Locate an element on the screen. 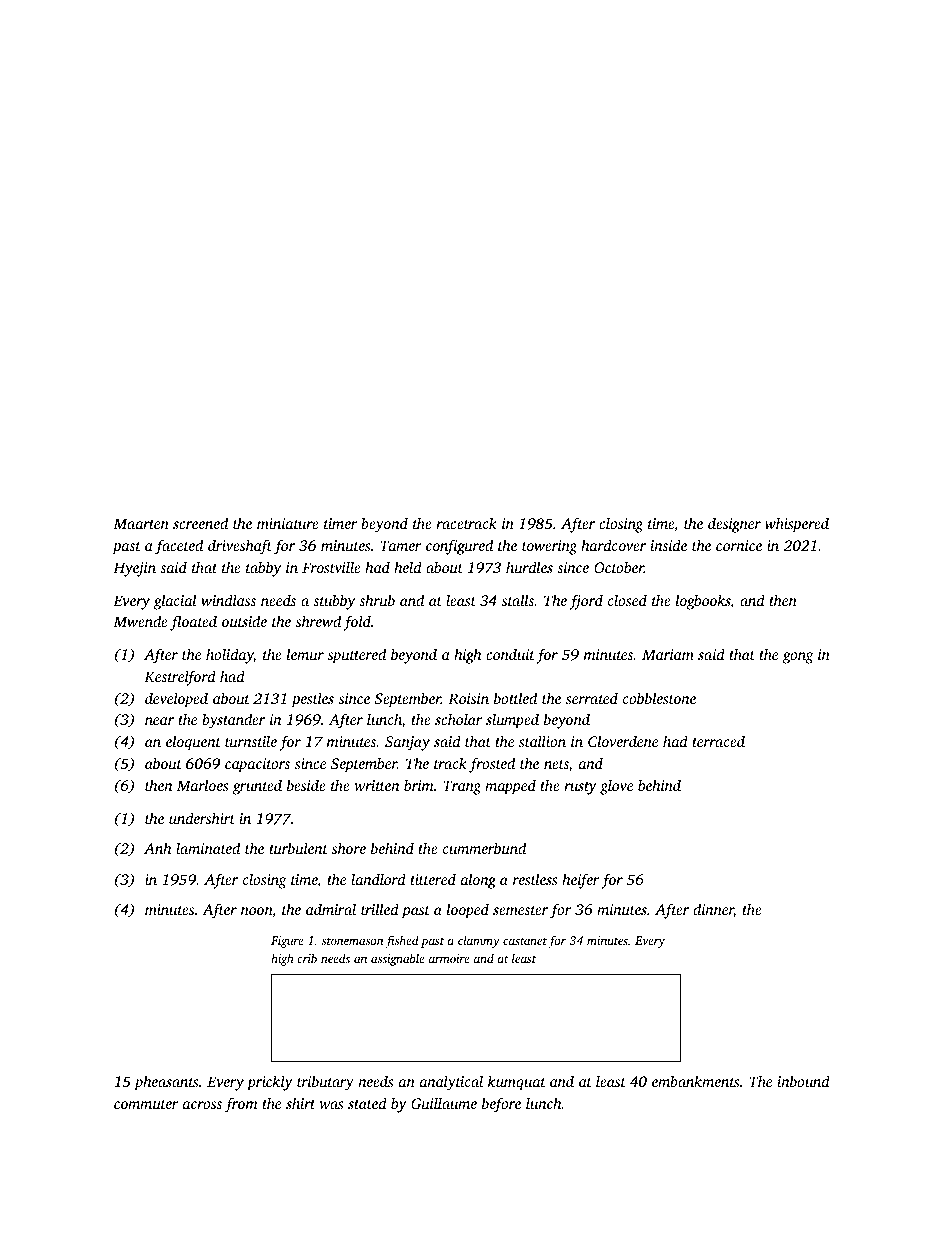  frosted is located at coordinates (492, 765).
